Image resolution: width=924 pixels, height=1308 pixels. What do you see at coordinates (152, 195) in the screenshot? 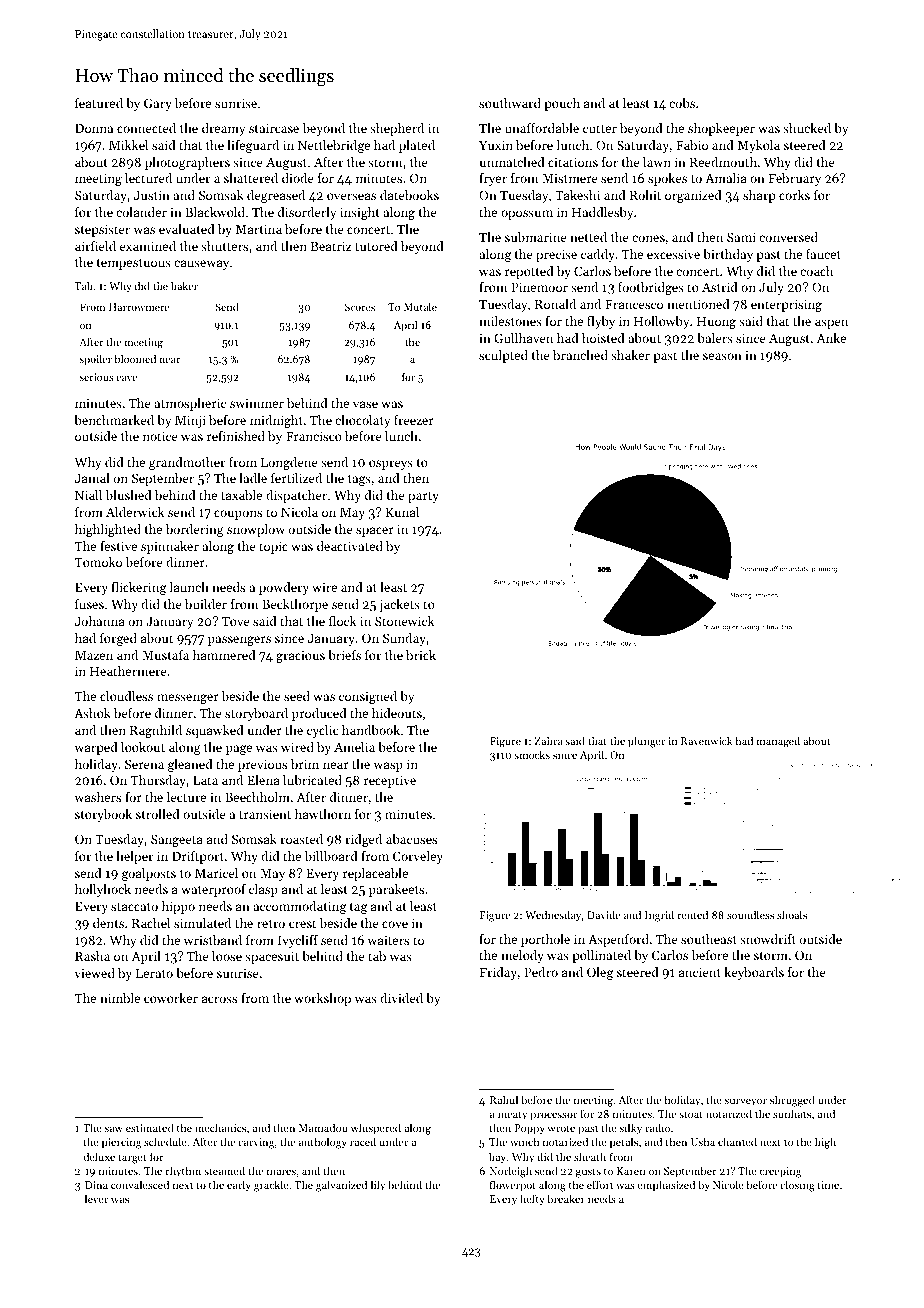
I see `Justin` at bounding box center [152, 195].
